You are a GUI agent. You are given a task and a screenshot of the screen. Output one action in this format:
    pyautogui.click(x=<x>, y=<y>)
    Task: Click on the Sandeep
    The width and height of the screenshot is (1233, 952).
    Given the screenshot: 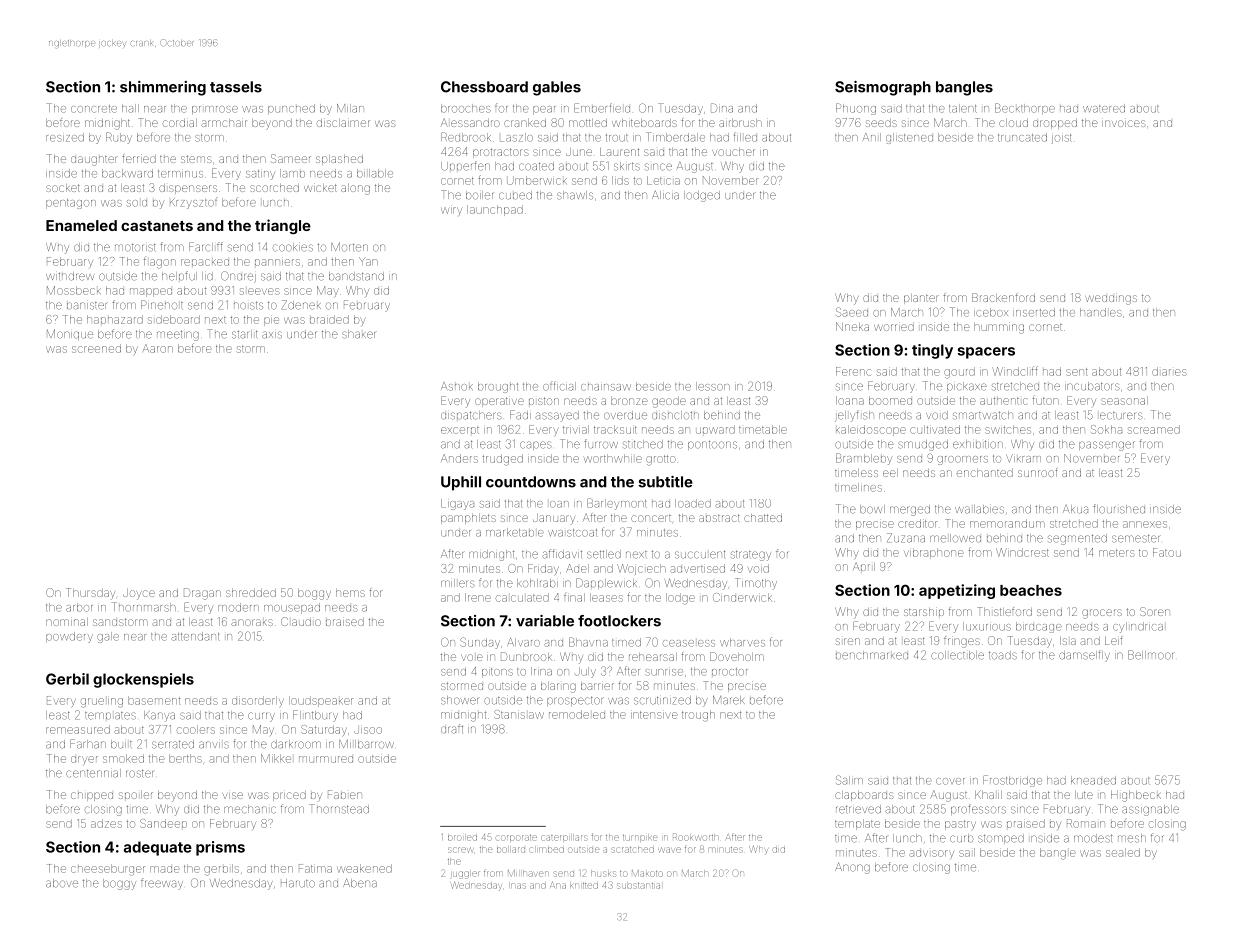 What is the action you would take?
    pyautogui.click(x=163, y=823)
